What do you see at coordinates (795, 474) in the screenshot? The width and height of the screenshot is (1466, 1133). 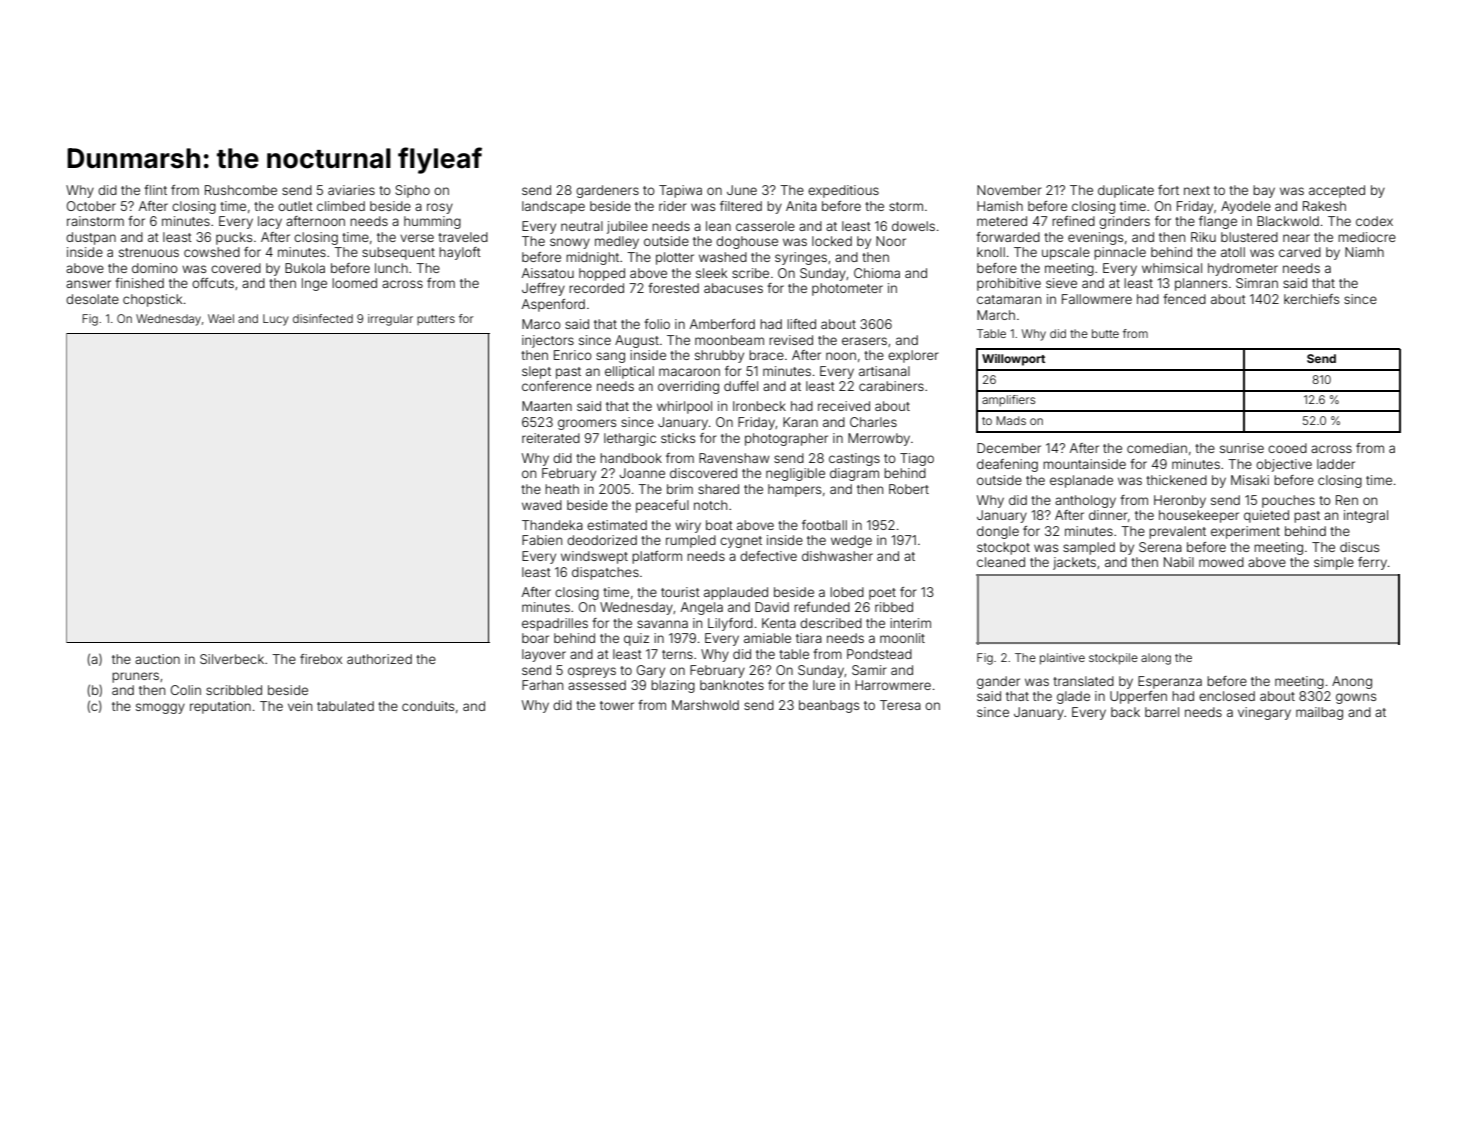 I see `negligible` at bounding box center [795, 474].
